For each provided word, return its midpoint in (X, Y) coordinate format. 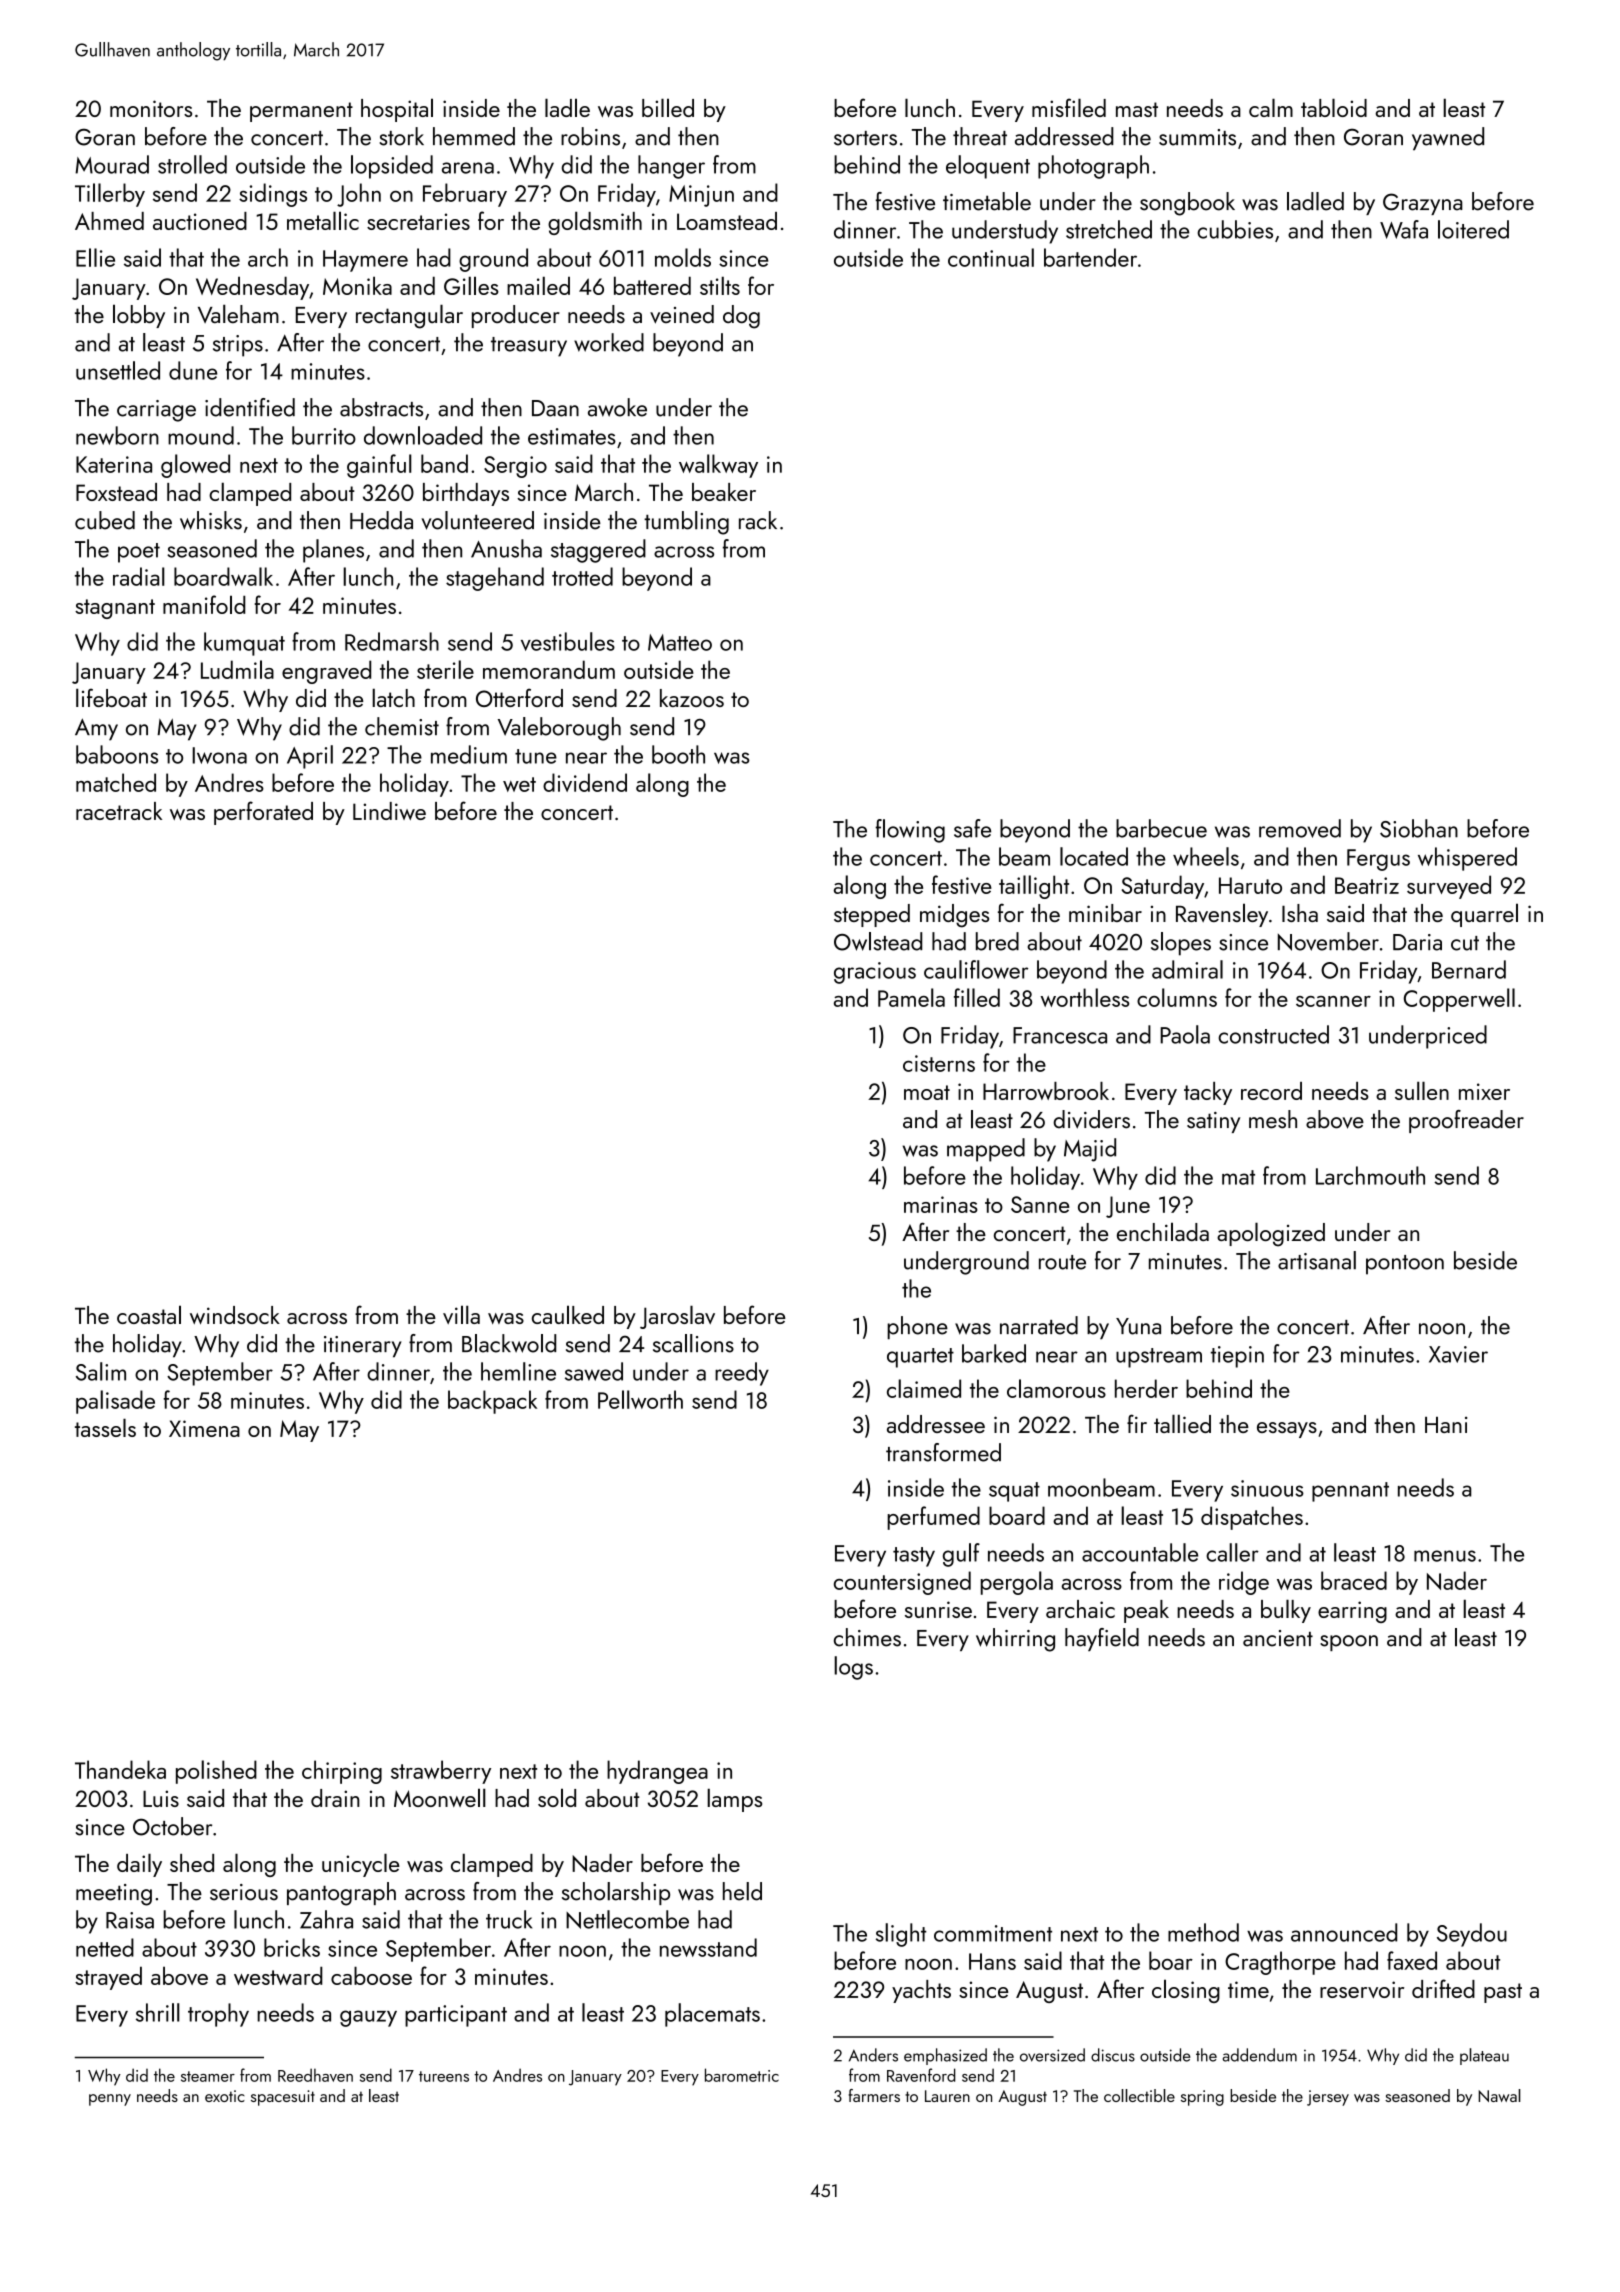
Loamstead (727, 221)
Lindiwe (389, 811)
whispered (1467, 859)
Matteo (680, 642)
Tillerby (110, 195)
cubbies (1235, 229)
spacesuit (283, 2098)
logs (853, 1668)
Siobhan (1419, 828)
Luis (161, 1798)
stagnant (115, 609)
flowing (910, 831)
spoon (1349, 1643)
